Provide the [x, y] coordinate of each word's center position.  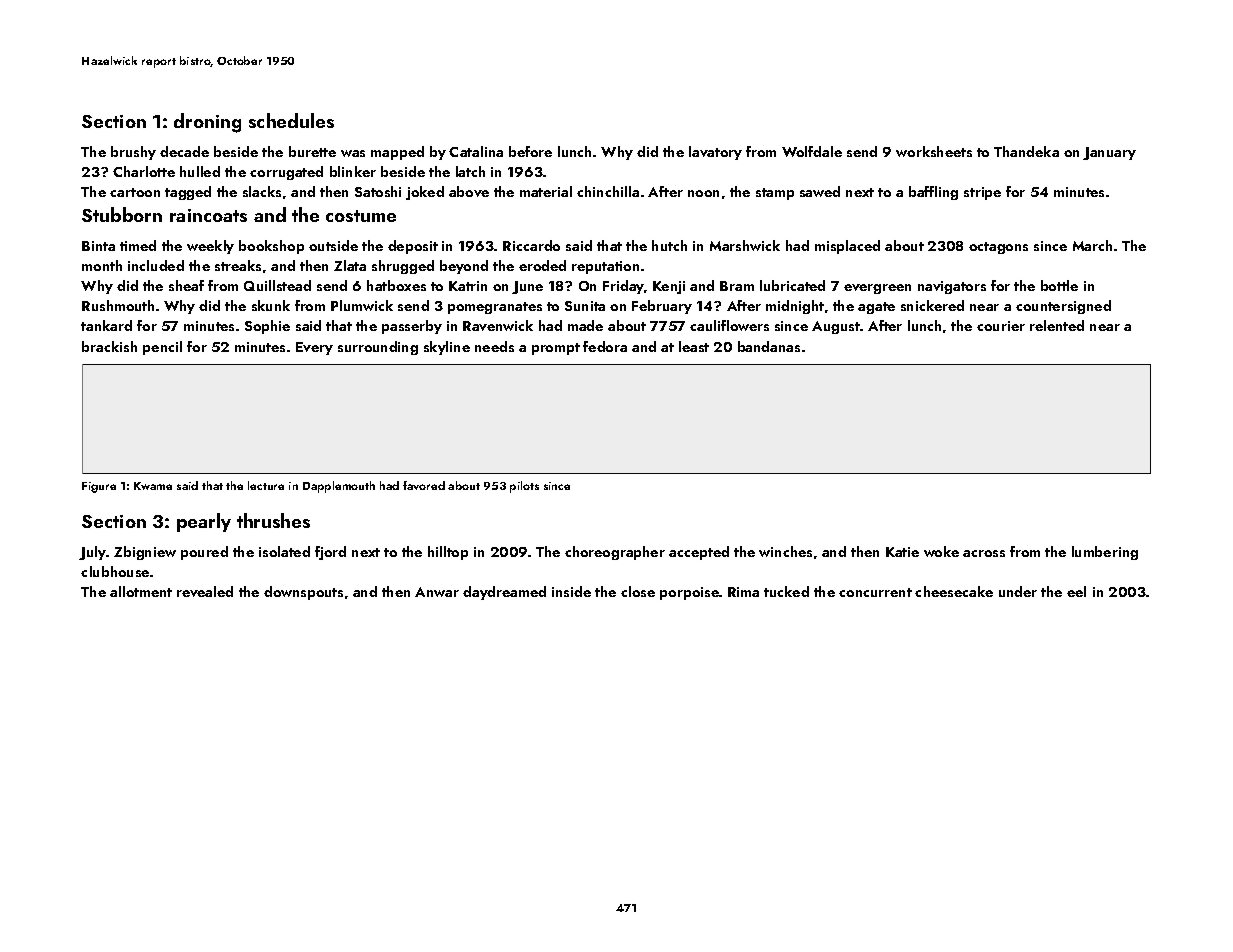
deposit [413, 247]
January [1109, 153]
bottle [1059, 285]
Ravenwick [498, 325]
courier [1001, 326]
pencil [162, 348]
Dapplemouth [339, 487]
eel [1076, 591]
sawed [820, 191]
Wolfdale [812, 151]
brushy [133, 153]
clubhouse [115, 571]
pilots [524, 487]
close [638, 591]
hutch [669, 245]
